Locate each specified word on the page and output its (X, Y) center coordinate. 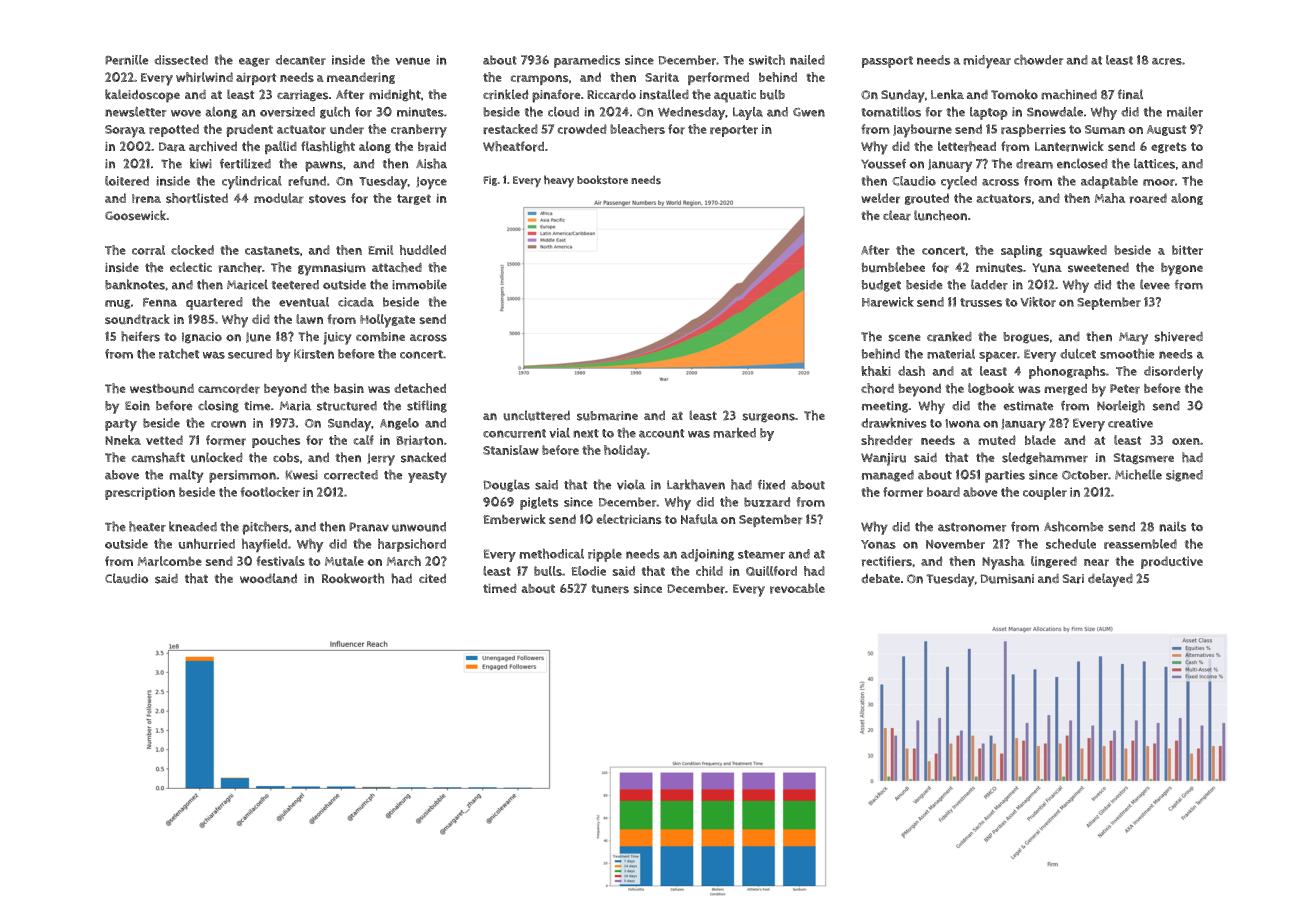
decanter (300, 60)
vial (559, 433)
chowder (1038, 59)
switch (767, 59)
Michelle (1138, 474)
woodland (268, 578)
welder (880, 198)
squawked (1078, 251)
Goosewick (135, 215)
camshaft (158, 457)
